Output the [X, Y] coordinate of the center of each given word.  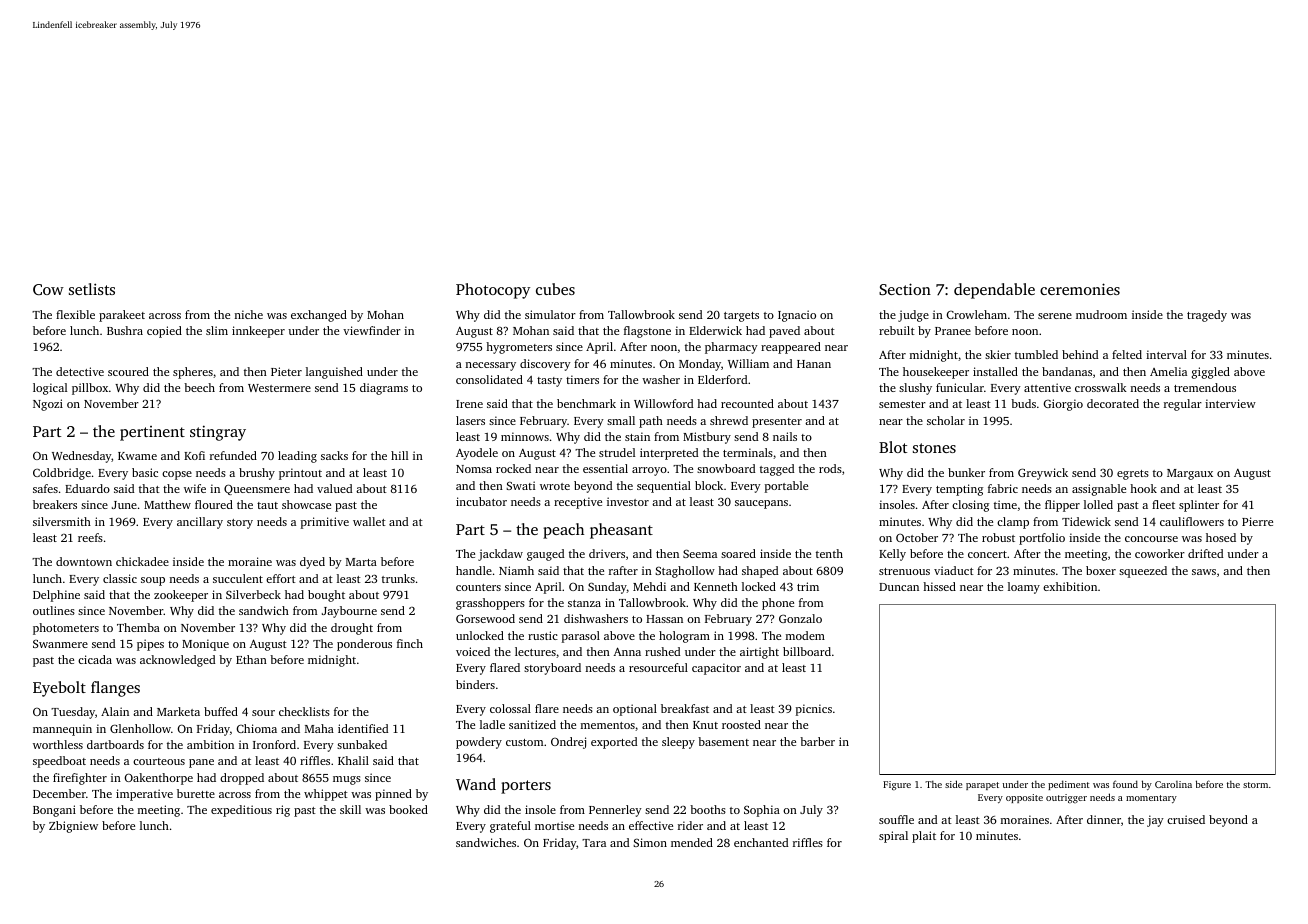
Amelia [1168, 371]
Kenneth [716, 586]
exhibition [1070, 586]
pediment [1068, 785]
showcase [306, 504]
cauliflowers [1192, 521]
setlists [92, 289]
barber [817, 741]
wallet [369, 521]
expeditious [241, 811]
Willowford [663, 403]
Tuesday [73, 713]
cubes [555, 289]
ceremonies [1080, 289]
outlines [54, 610]
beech [199, 387]
